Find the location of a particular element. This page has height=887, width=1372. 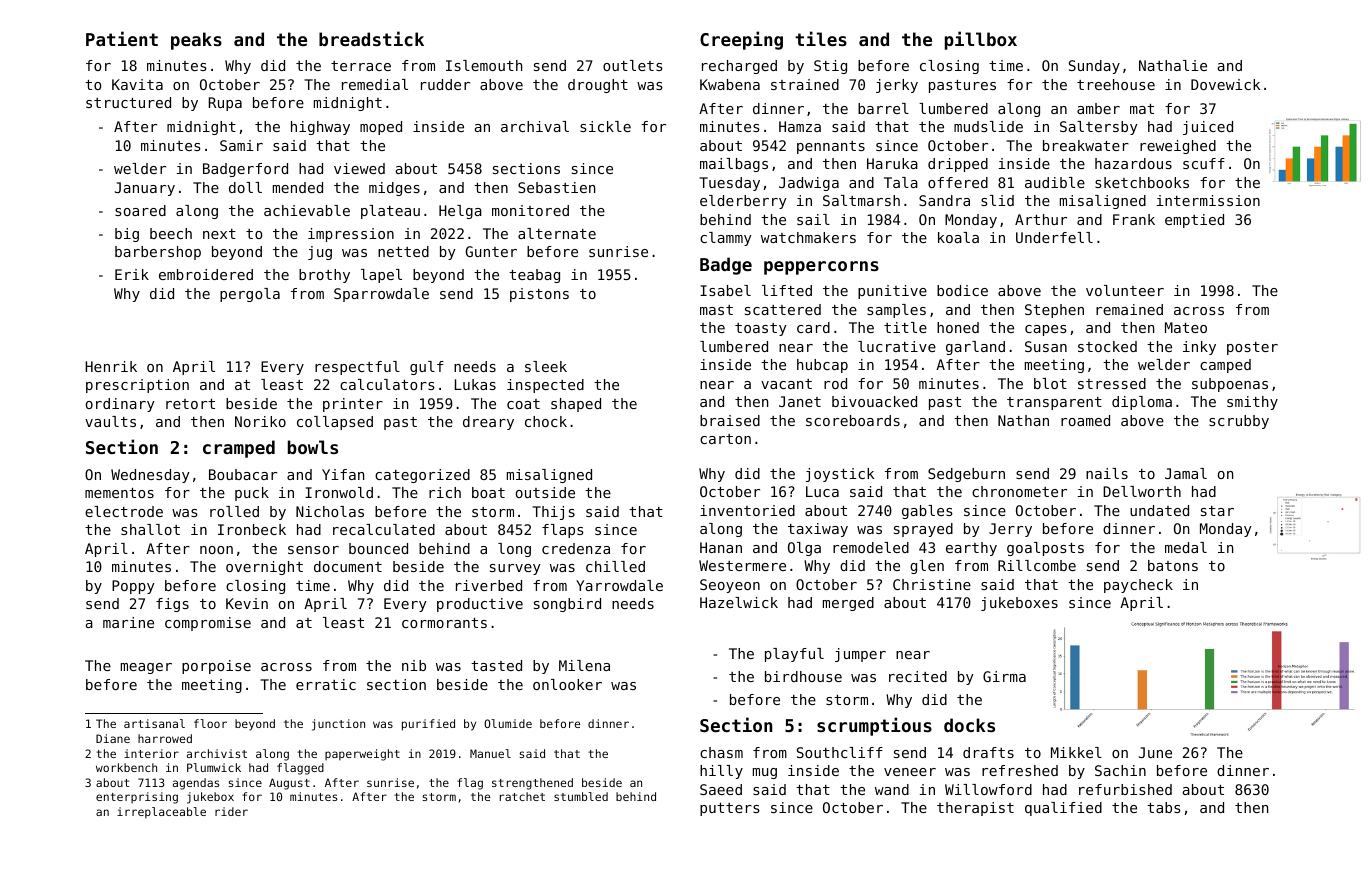

Creeping is located at coordinates (741, 40).
